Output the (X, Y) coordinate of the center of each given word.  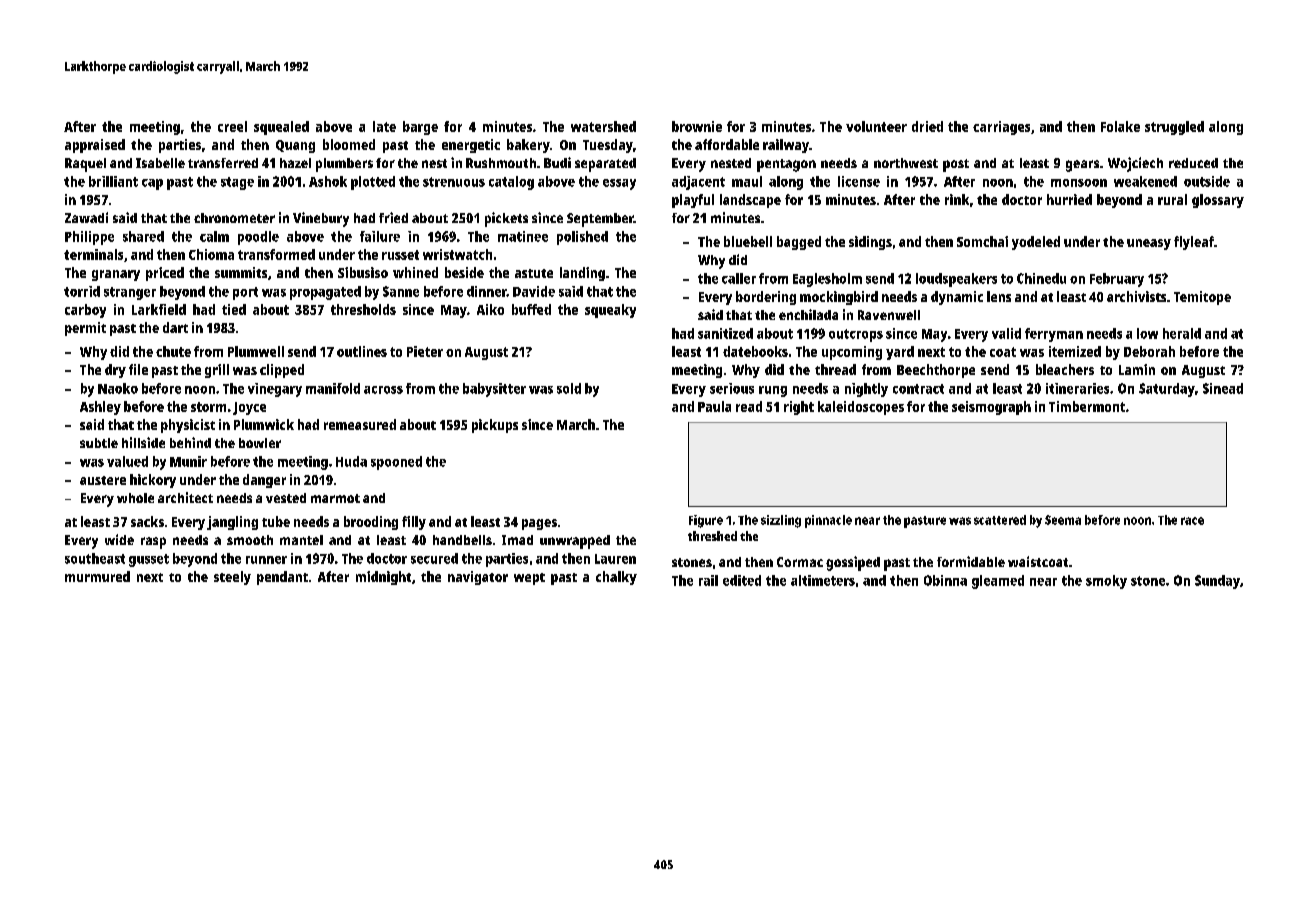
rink (957, 199)
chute (173, 351)
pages (539, 524)
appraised (95, 146)
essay (619, 184)
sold (569, 388)
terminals (93, 254)
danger (264, 481)
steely (232, 578)
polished (582, 238)
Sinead (1223, 388)
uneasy (1149, 244)
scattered (1000, 520)
